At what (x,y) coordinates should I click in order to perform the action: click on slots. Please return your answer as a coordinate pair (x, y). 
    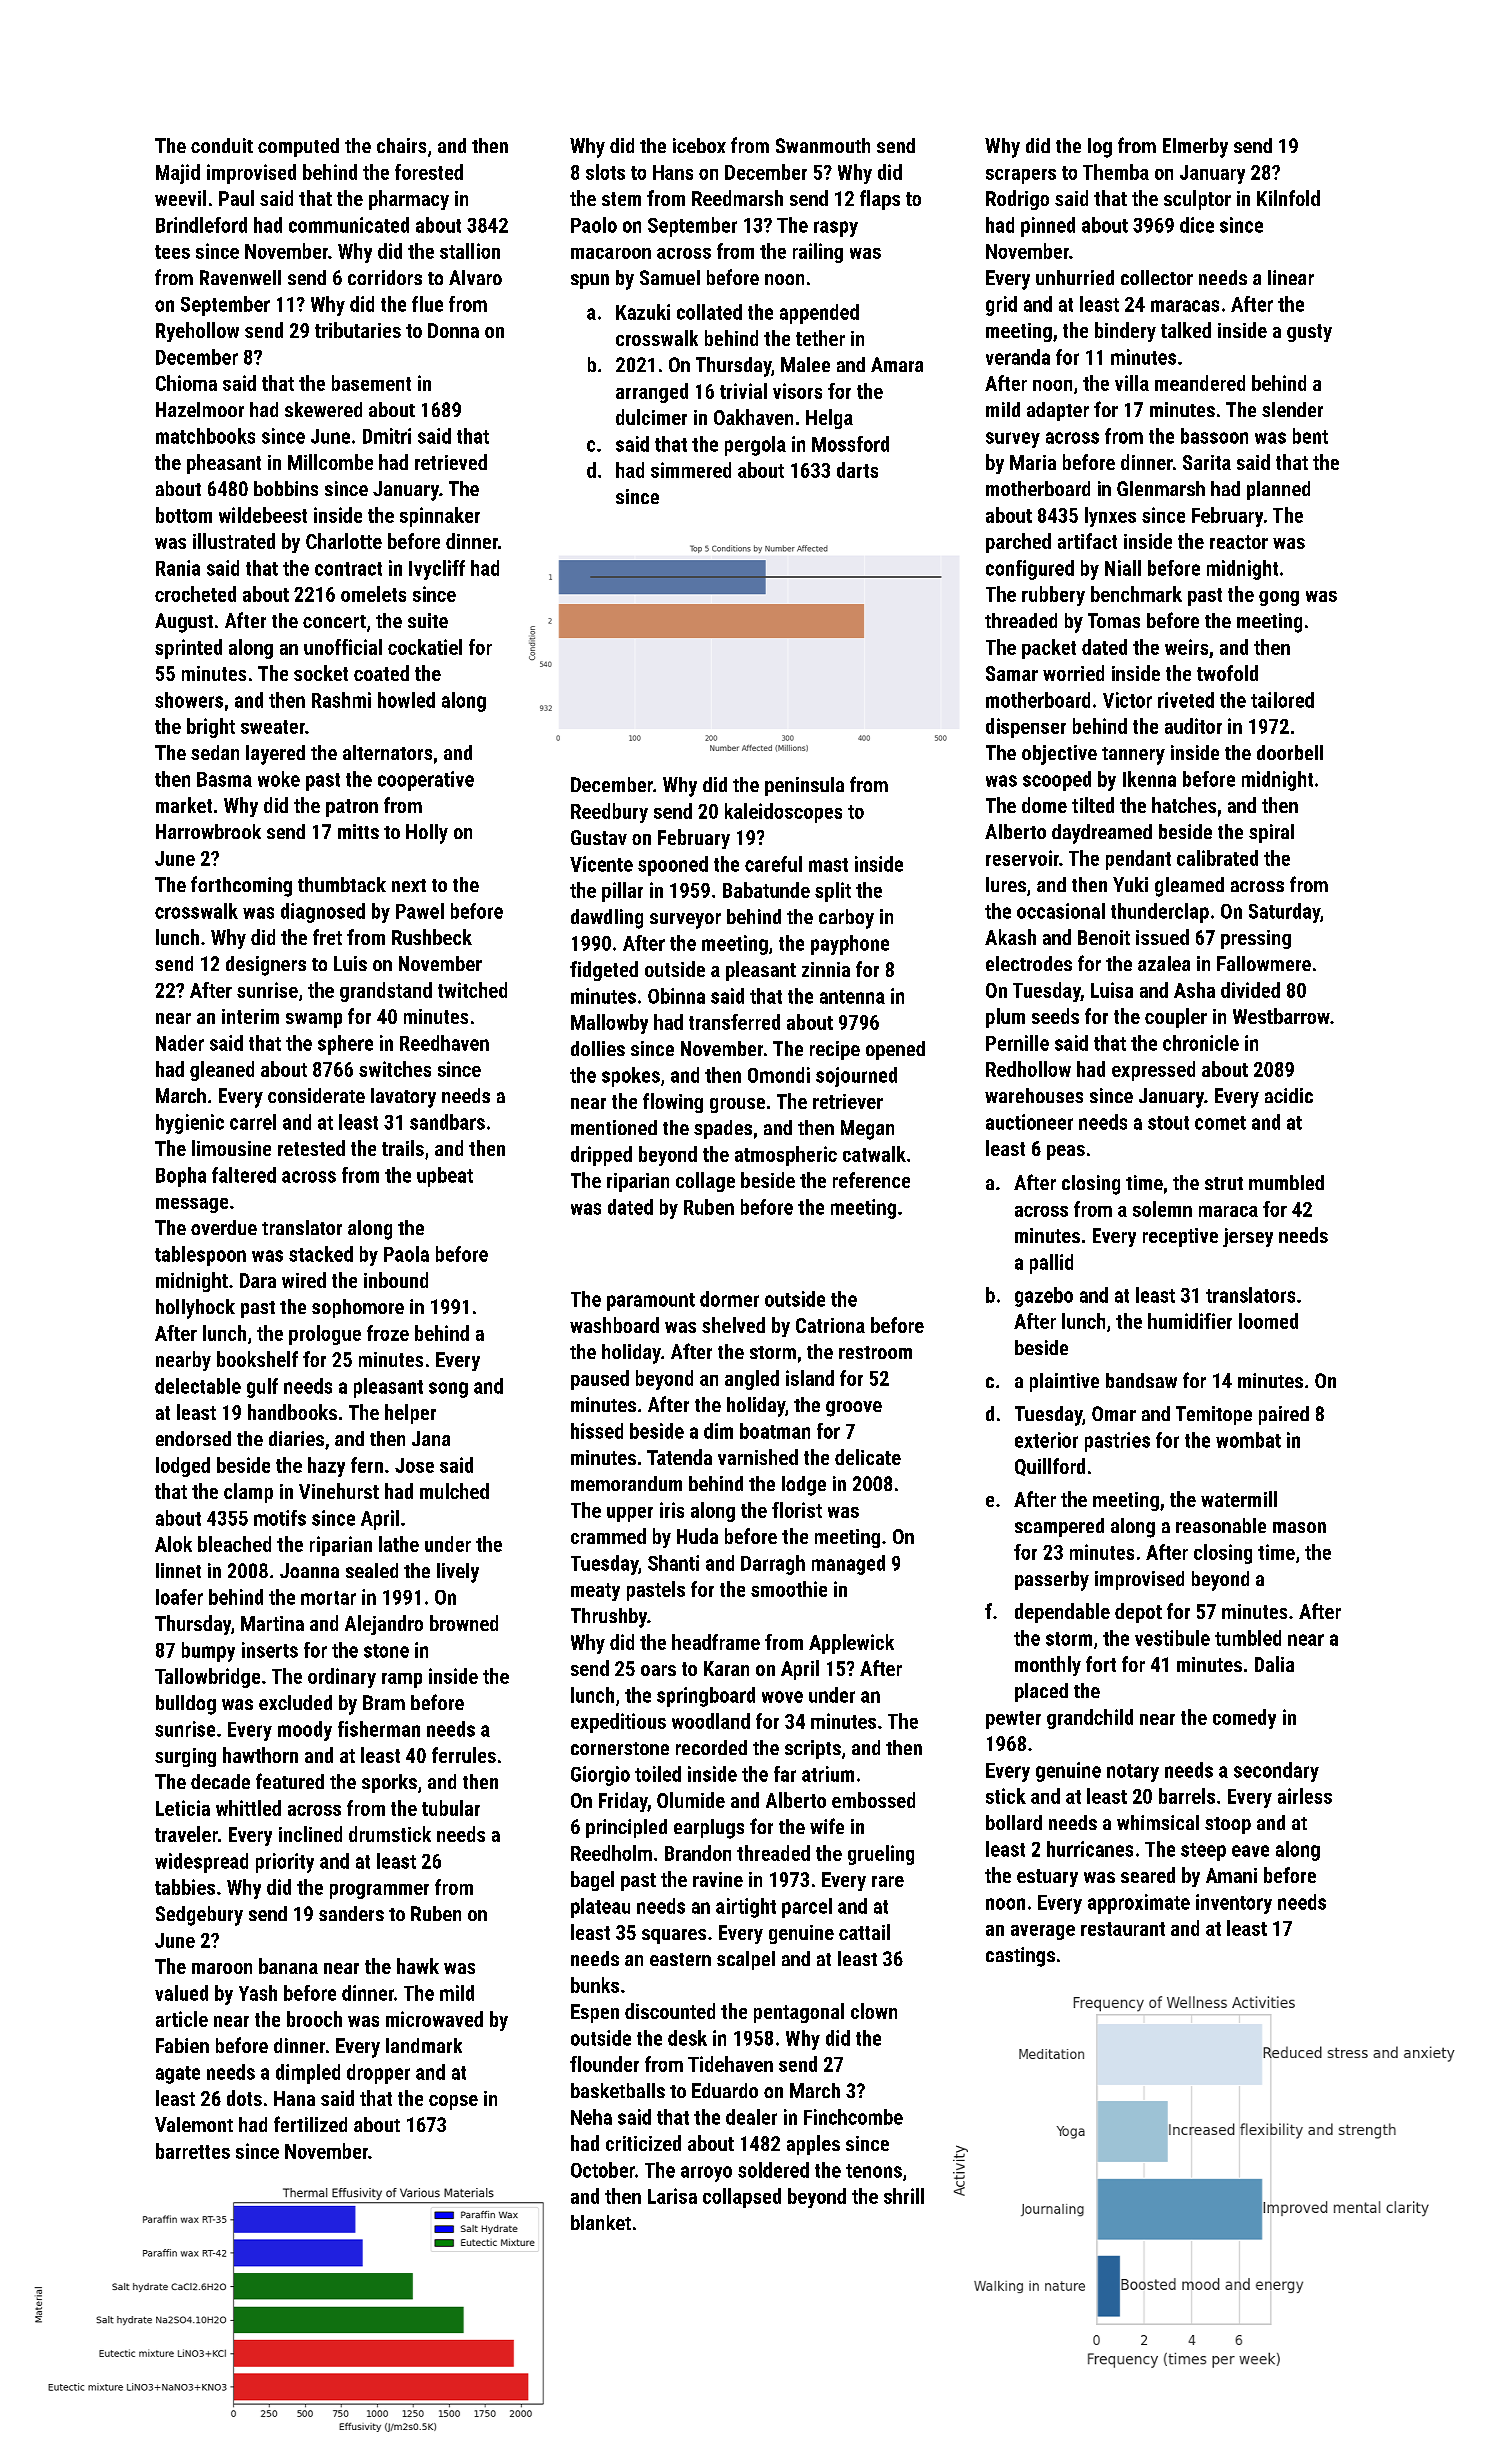
    Looking at the image, I should click on (605, 172).
